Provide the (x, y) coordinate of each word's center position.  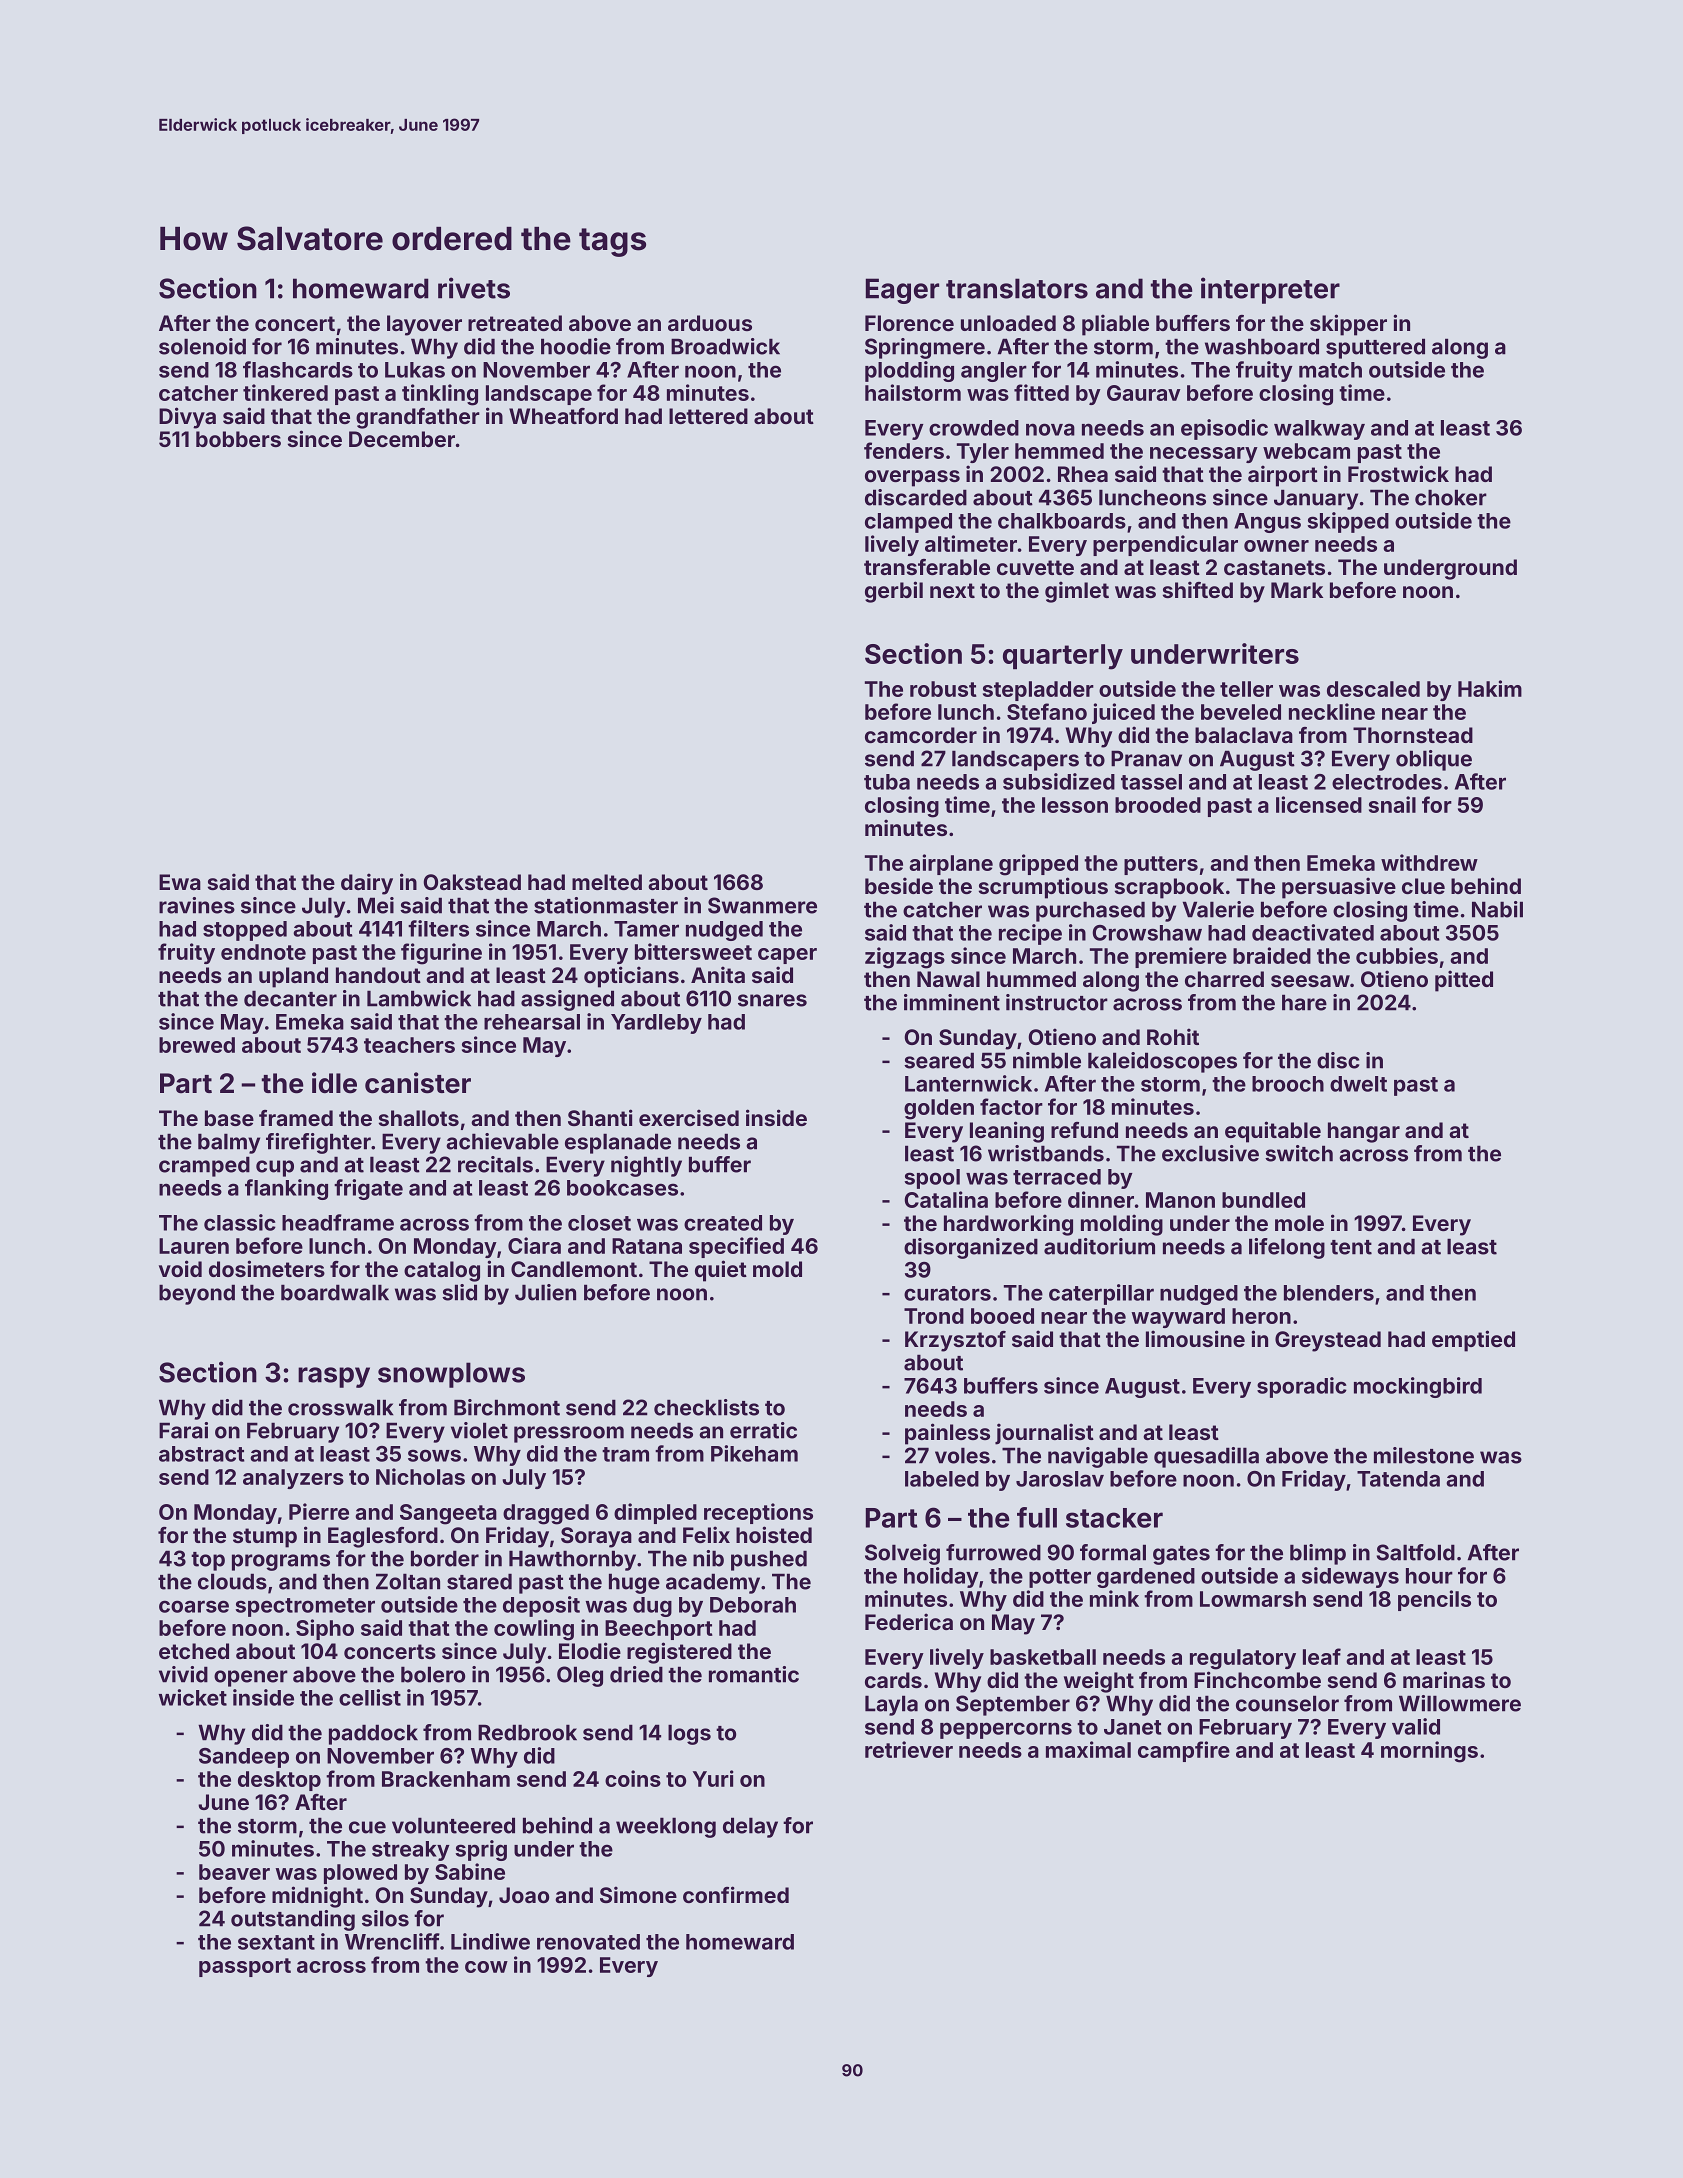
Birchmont (507, 1407)
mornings (1429, 1752)
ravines (197, 905)
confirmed (736, 1894)
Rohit (1173, 1036)
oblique (1434, 760)
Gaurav (1144, 393)
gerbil (894, 592)
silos (385, 1918)
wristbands (1046, 1153)
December (402, 439)
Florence (909, 323)
